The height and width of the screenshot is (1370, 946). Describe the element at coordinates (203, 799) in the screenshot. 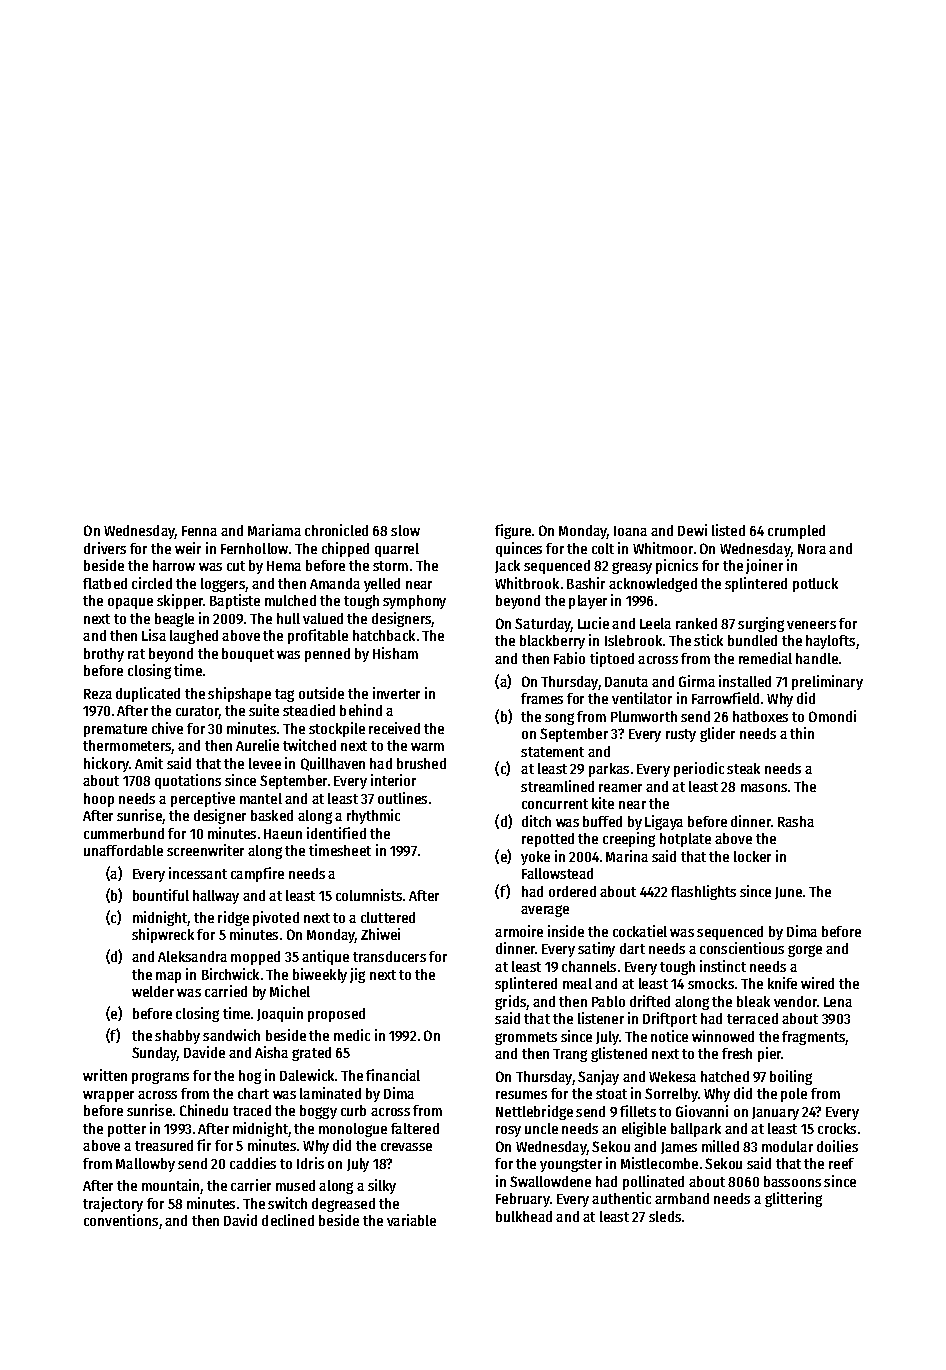

I see `perceptive` at that location.
